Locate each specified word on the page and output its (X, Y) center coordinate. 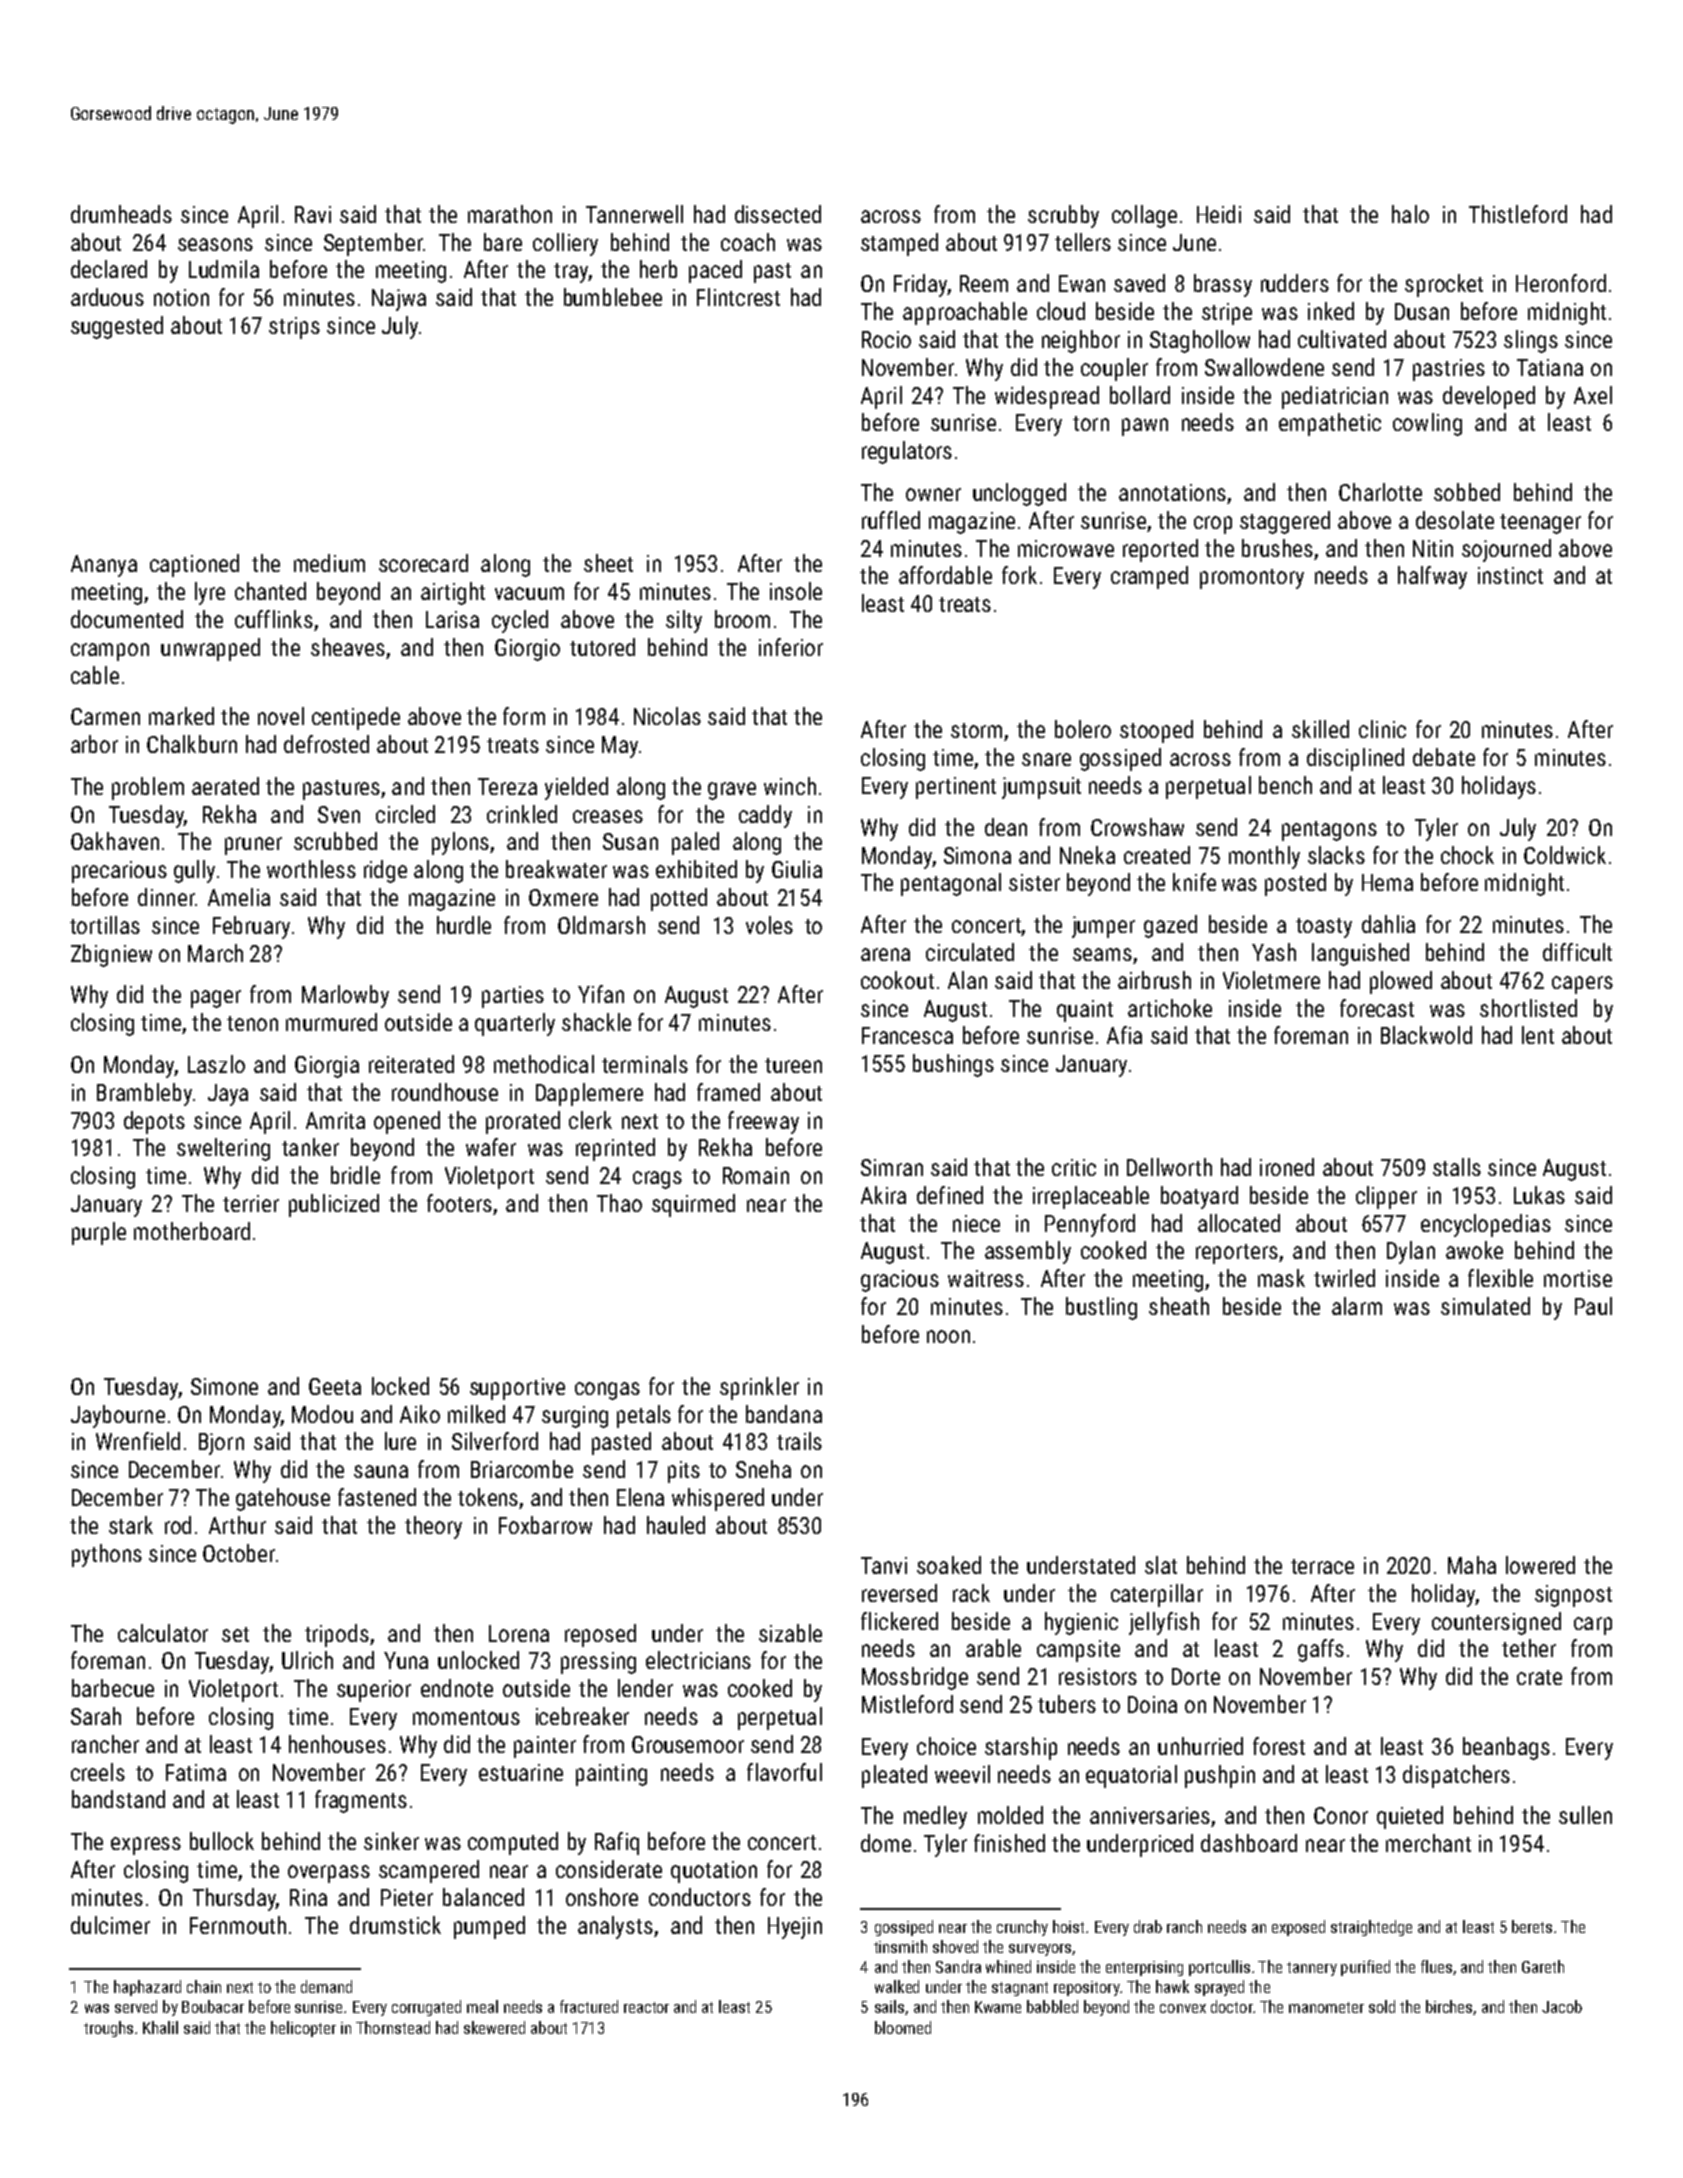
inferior (791, 647)
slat (1161, 1565)
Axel (1593, 395)
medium (329, 563)
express (146, 1846)
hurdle (464, 925)
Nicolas (667, 716)
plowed (1401, 982)
